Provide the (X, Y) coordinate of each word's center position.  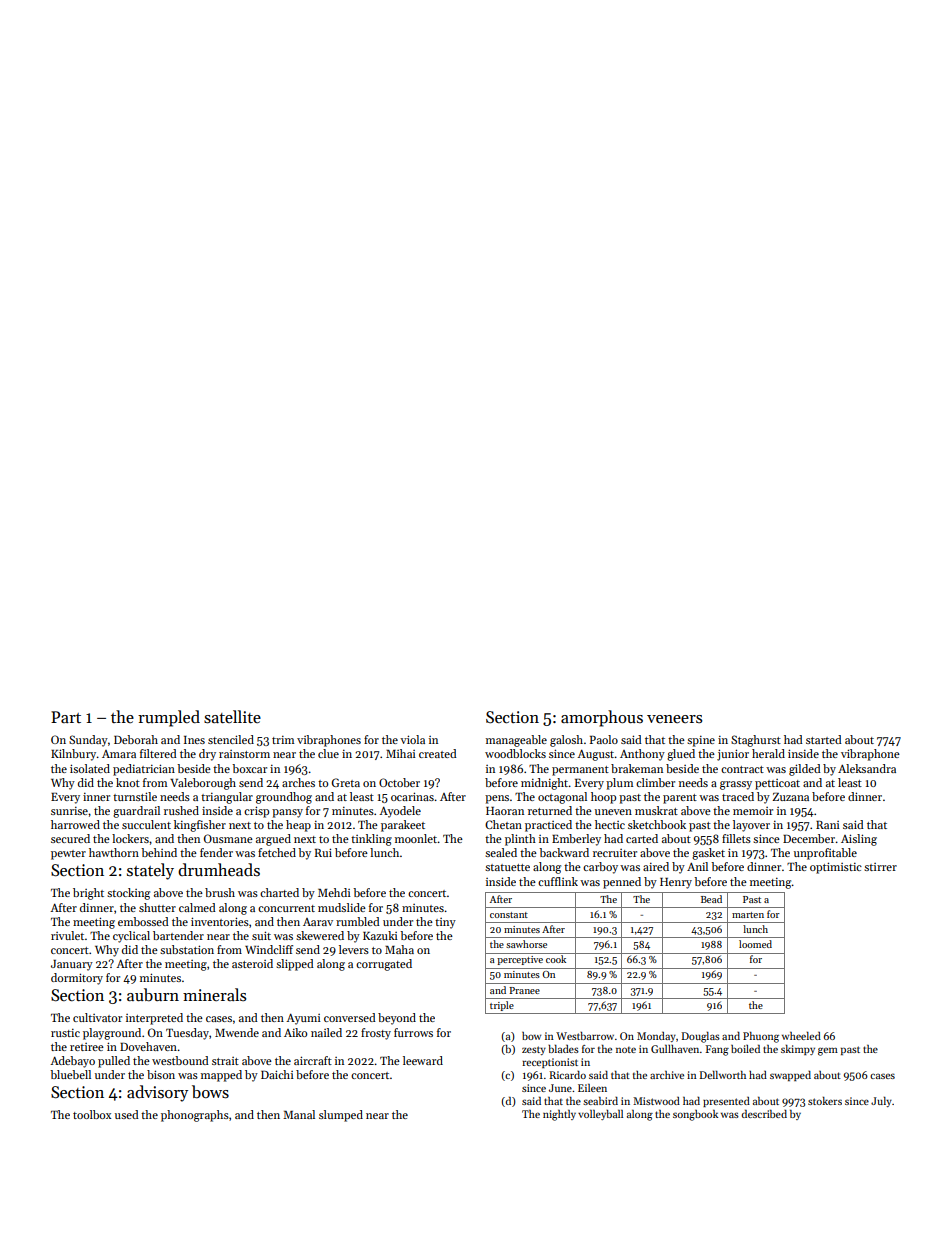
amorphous (602, 718)
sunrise (69, 811)
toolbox (92, 1114)
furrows (413, 1032)
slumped (341, 1116)
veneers (674, 719)
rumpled (169, 718)
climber (655, 782)
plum (619, 784)
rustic (65, 1033)
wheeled (801, 1036)
